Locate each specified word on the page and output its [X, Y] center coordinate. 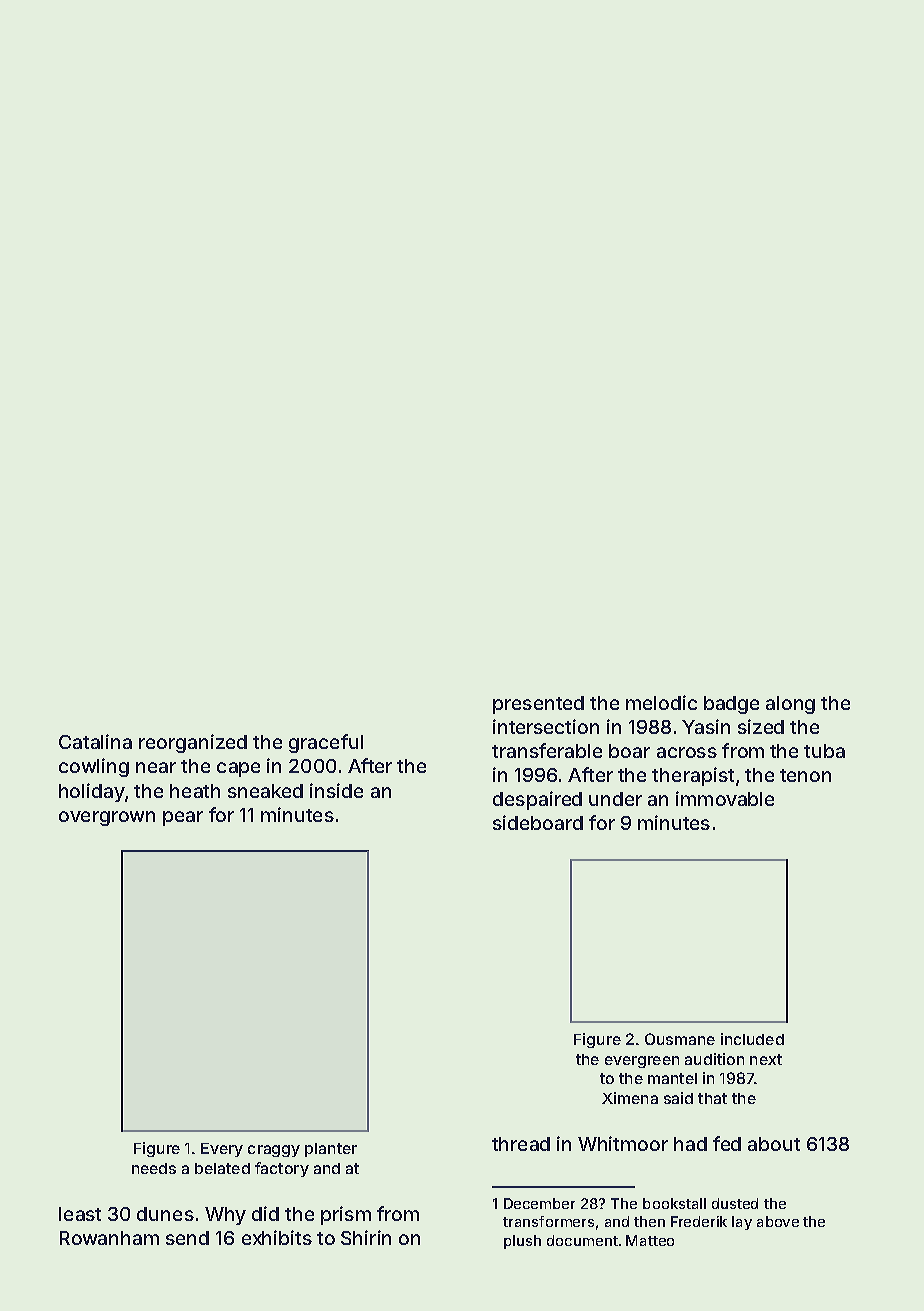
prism [346, 1215]
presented [538, 705]
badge [731, 705]
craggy [274, 1151]
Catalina [95, 741]
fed [727, 1143]
